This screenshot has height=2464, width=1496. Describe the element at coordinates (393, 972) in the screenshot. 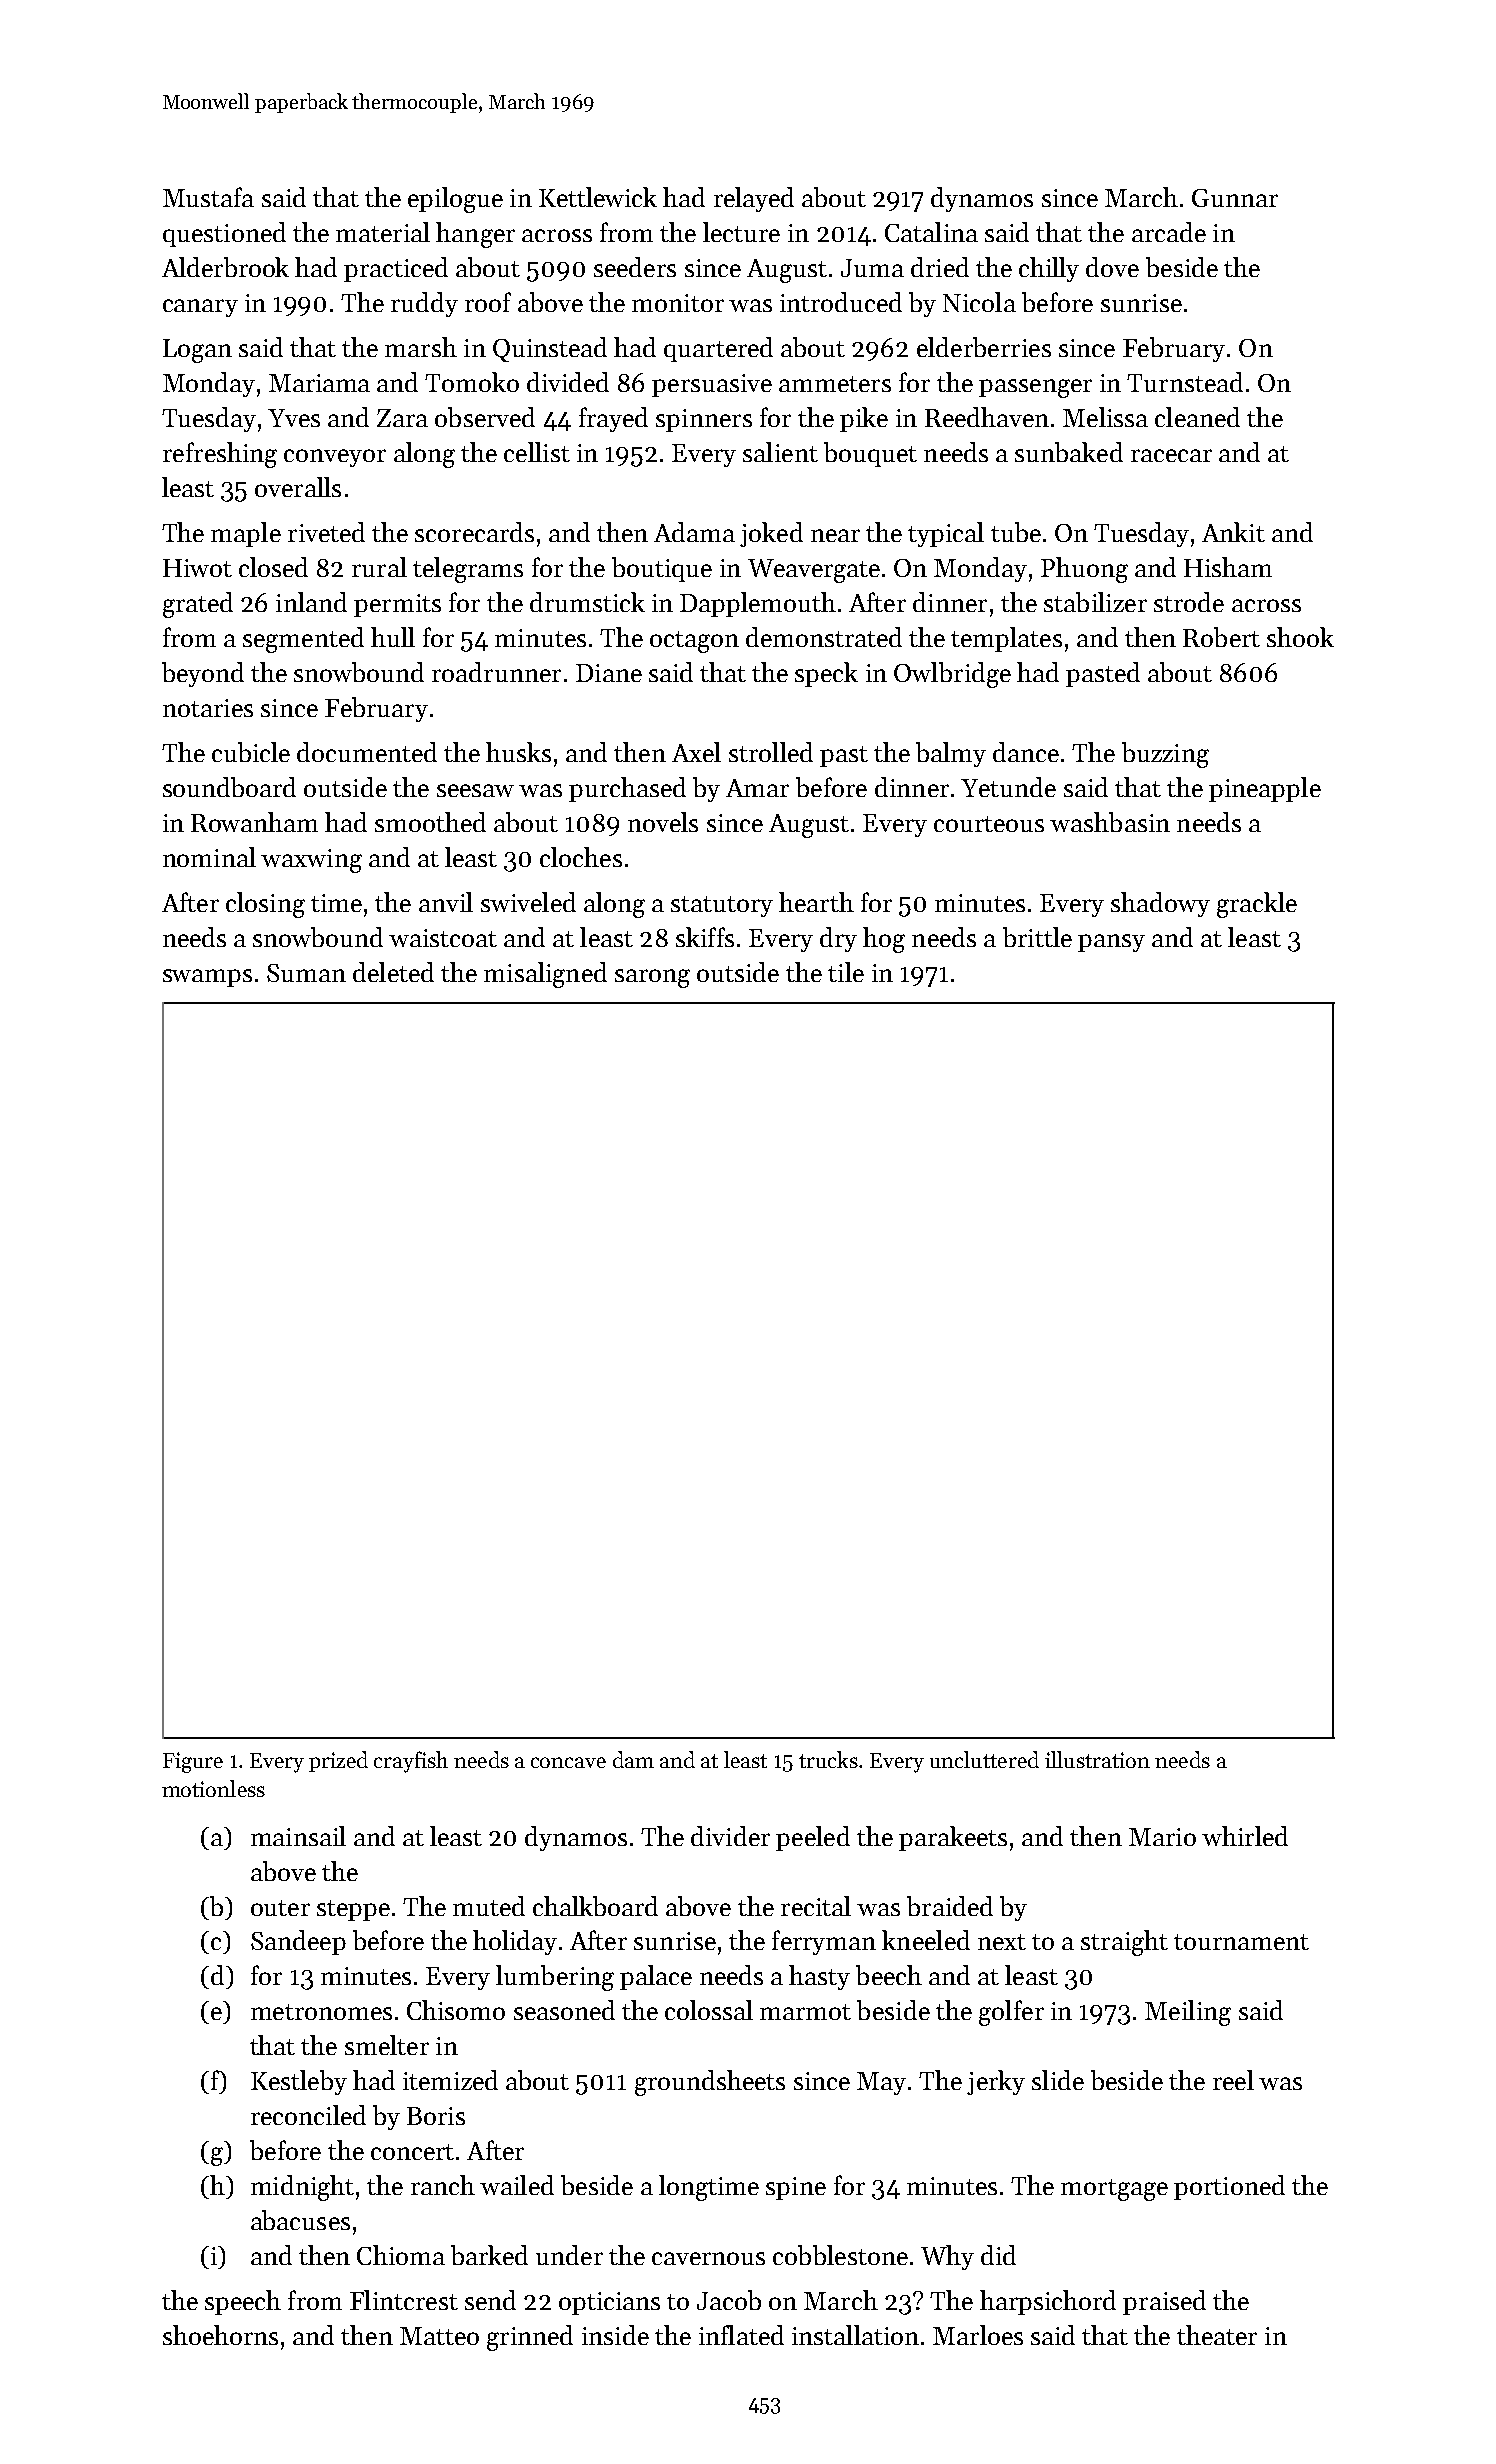

I see `deleted` at that location.
